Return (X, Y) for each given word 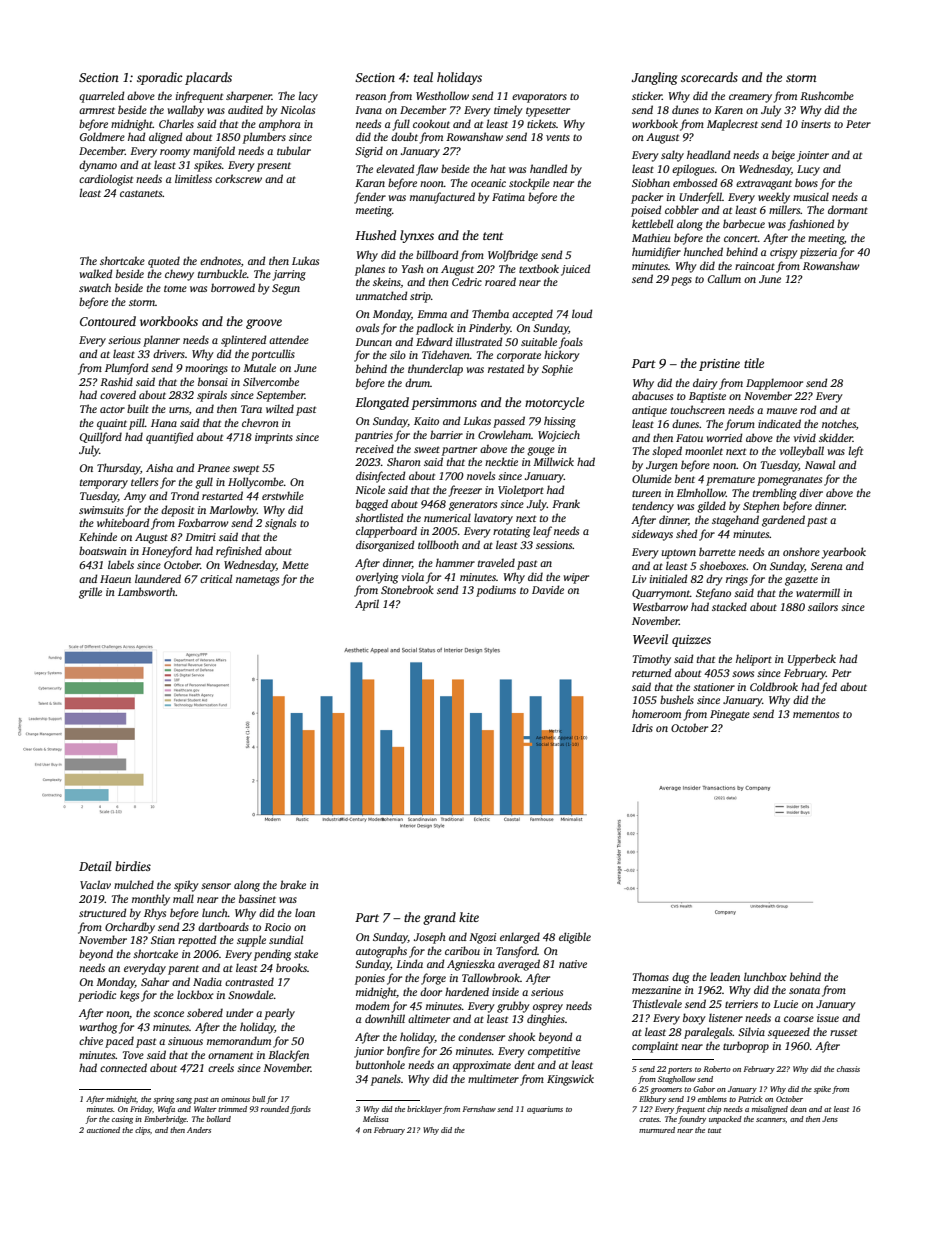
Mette (295, 565)
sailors (823, 606)
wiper (576, 578)
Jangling (654, 78)
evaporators (539, 98)
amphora (280, 125)
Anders (199, 1130)
